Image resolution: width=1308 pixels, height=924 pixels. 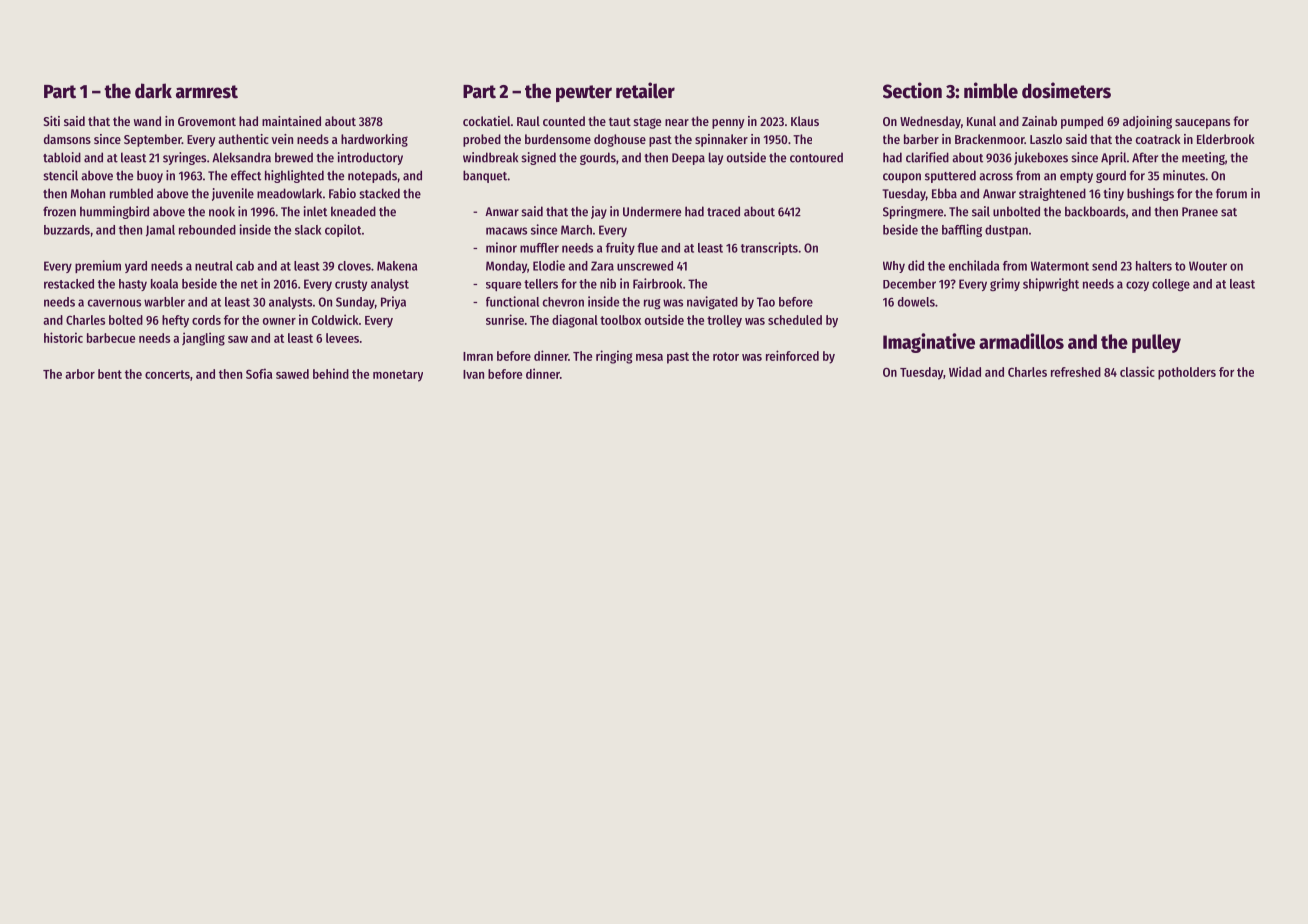 What do you see at coordinates (80, 374) in the image?
I see `arbor` at bounding box center [80, 374].
